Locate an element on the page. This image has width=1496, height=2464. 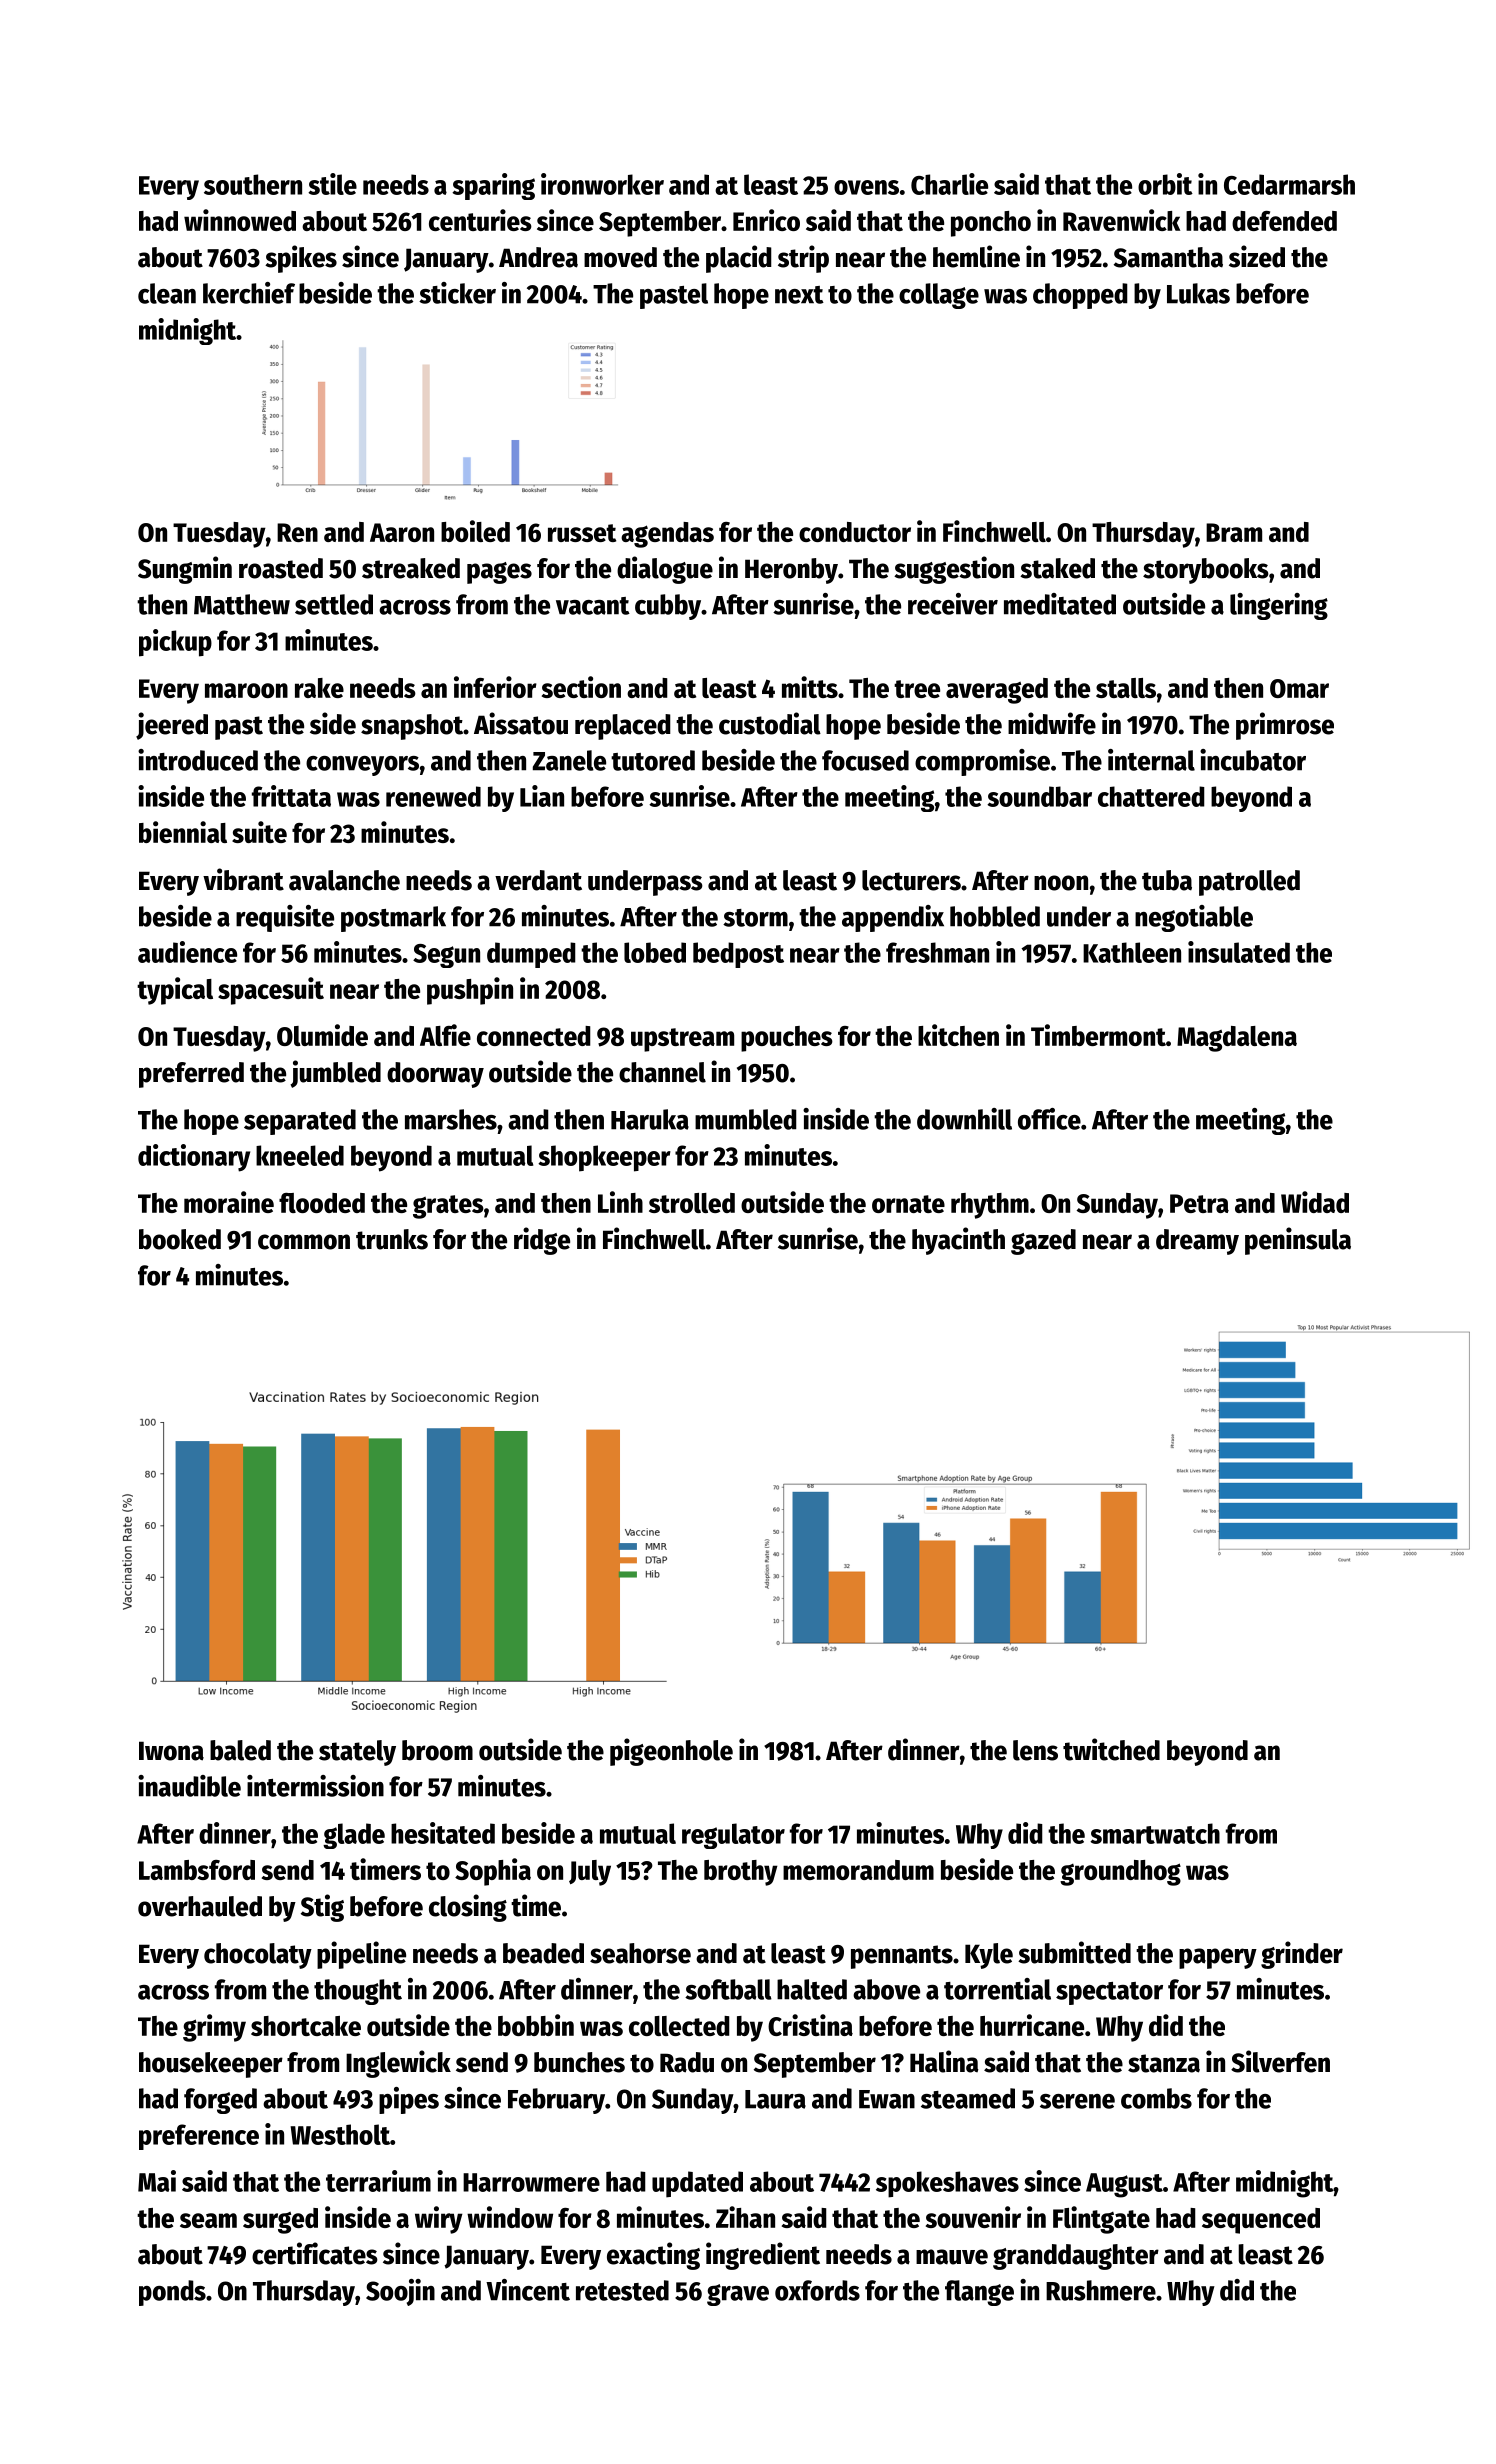
updated is located at coordinates (697, 2184).
